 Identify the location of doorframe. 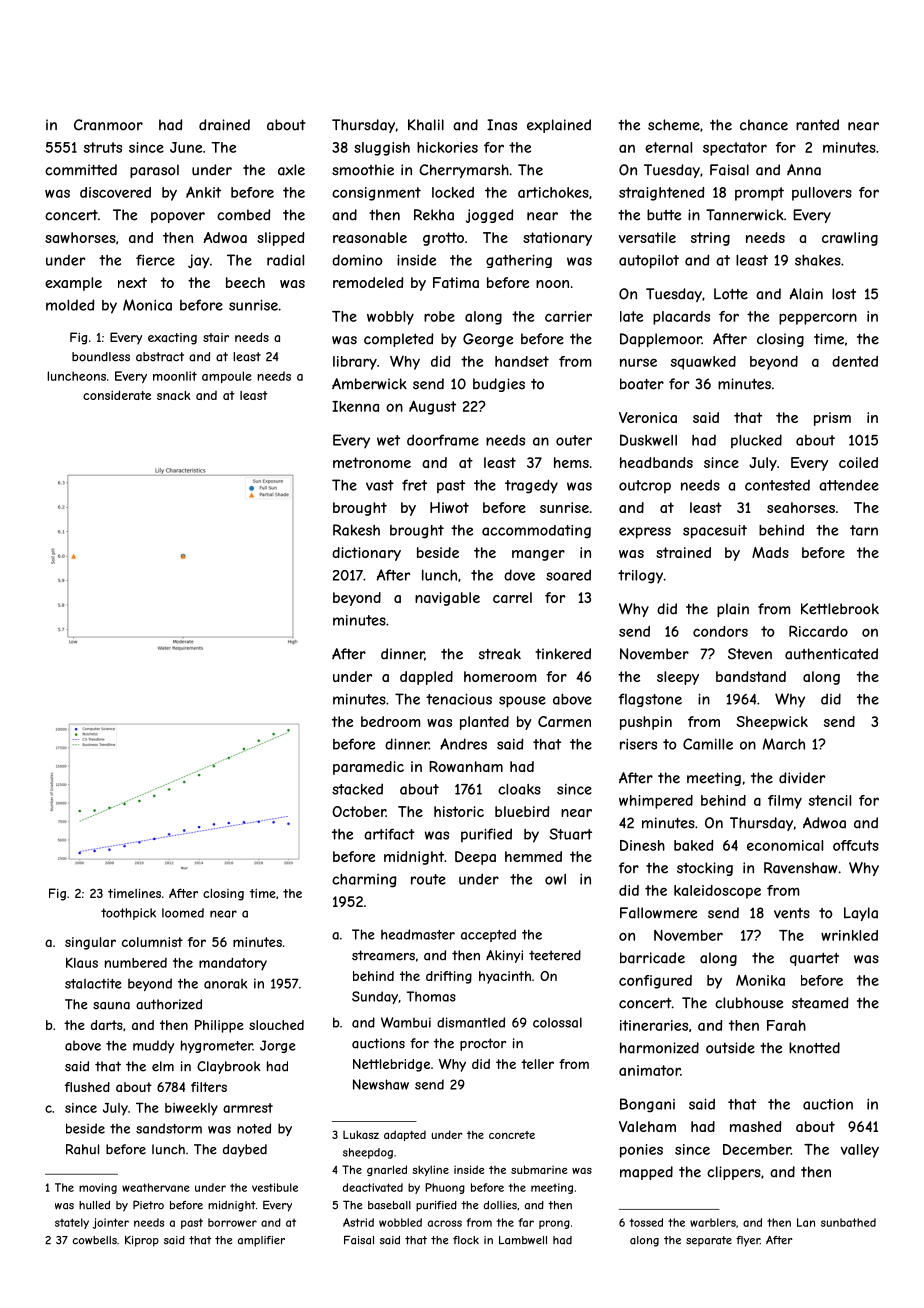
(443, 440).
